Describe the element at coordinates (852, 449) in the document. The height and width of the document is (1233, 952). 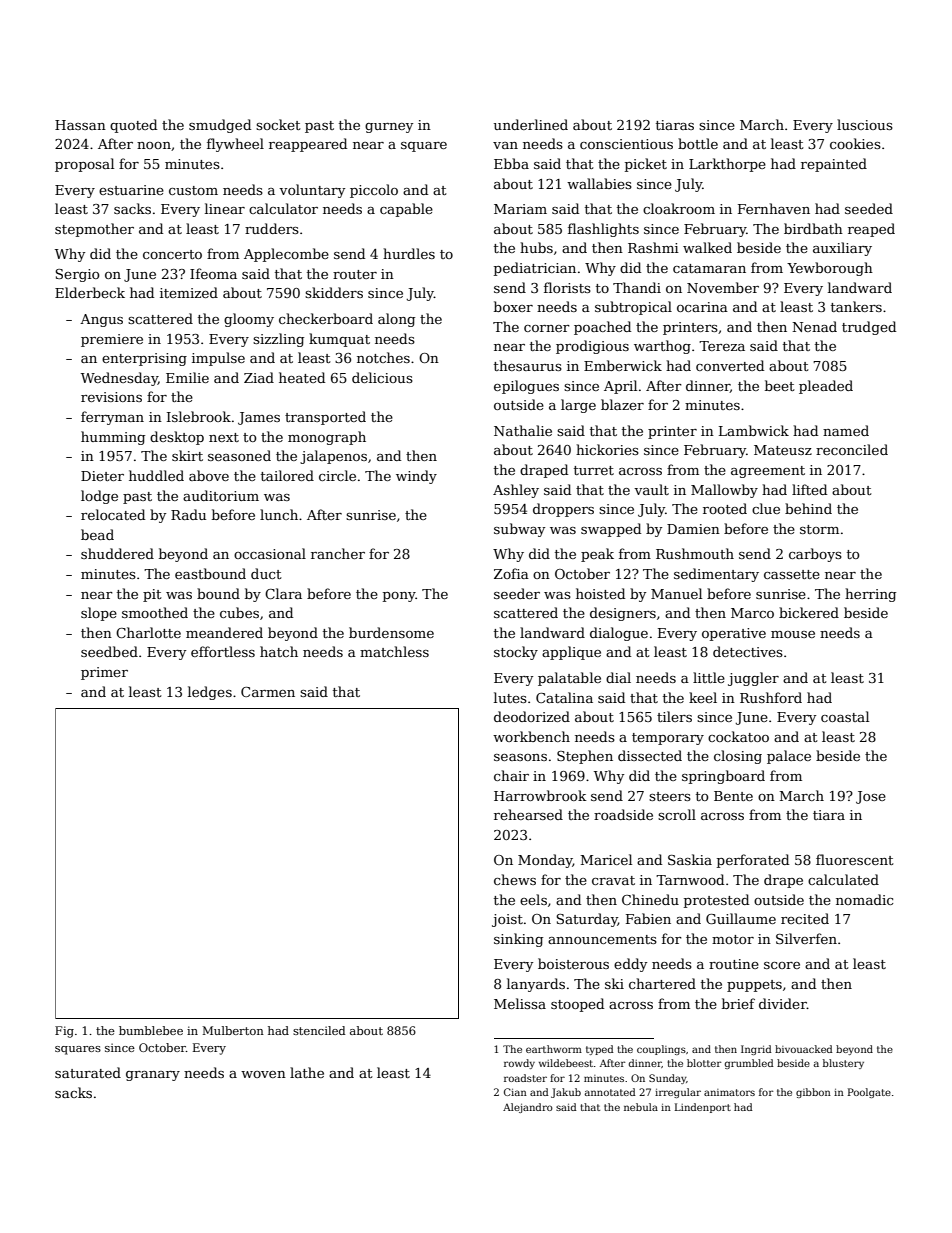
I see `reconciled` at that location.
